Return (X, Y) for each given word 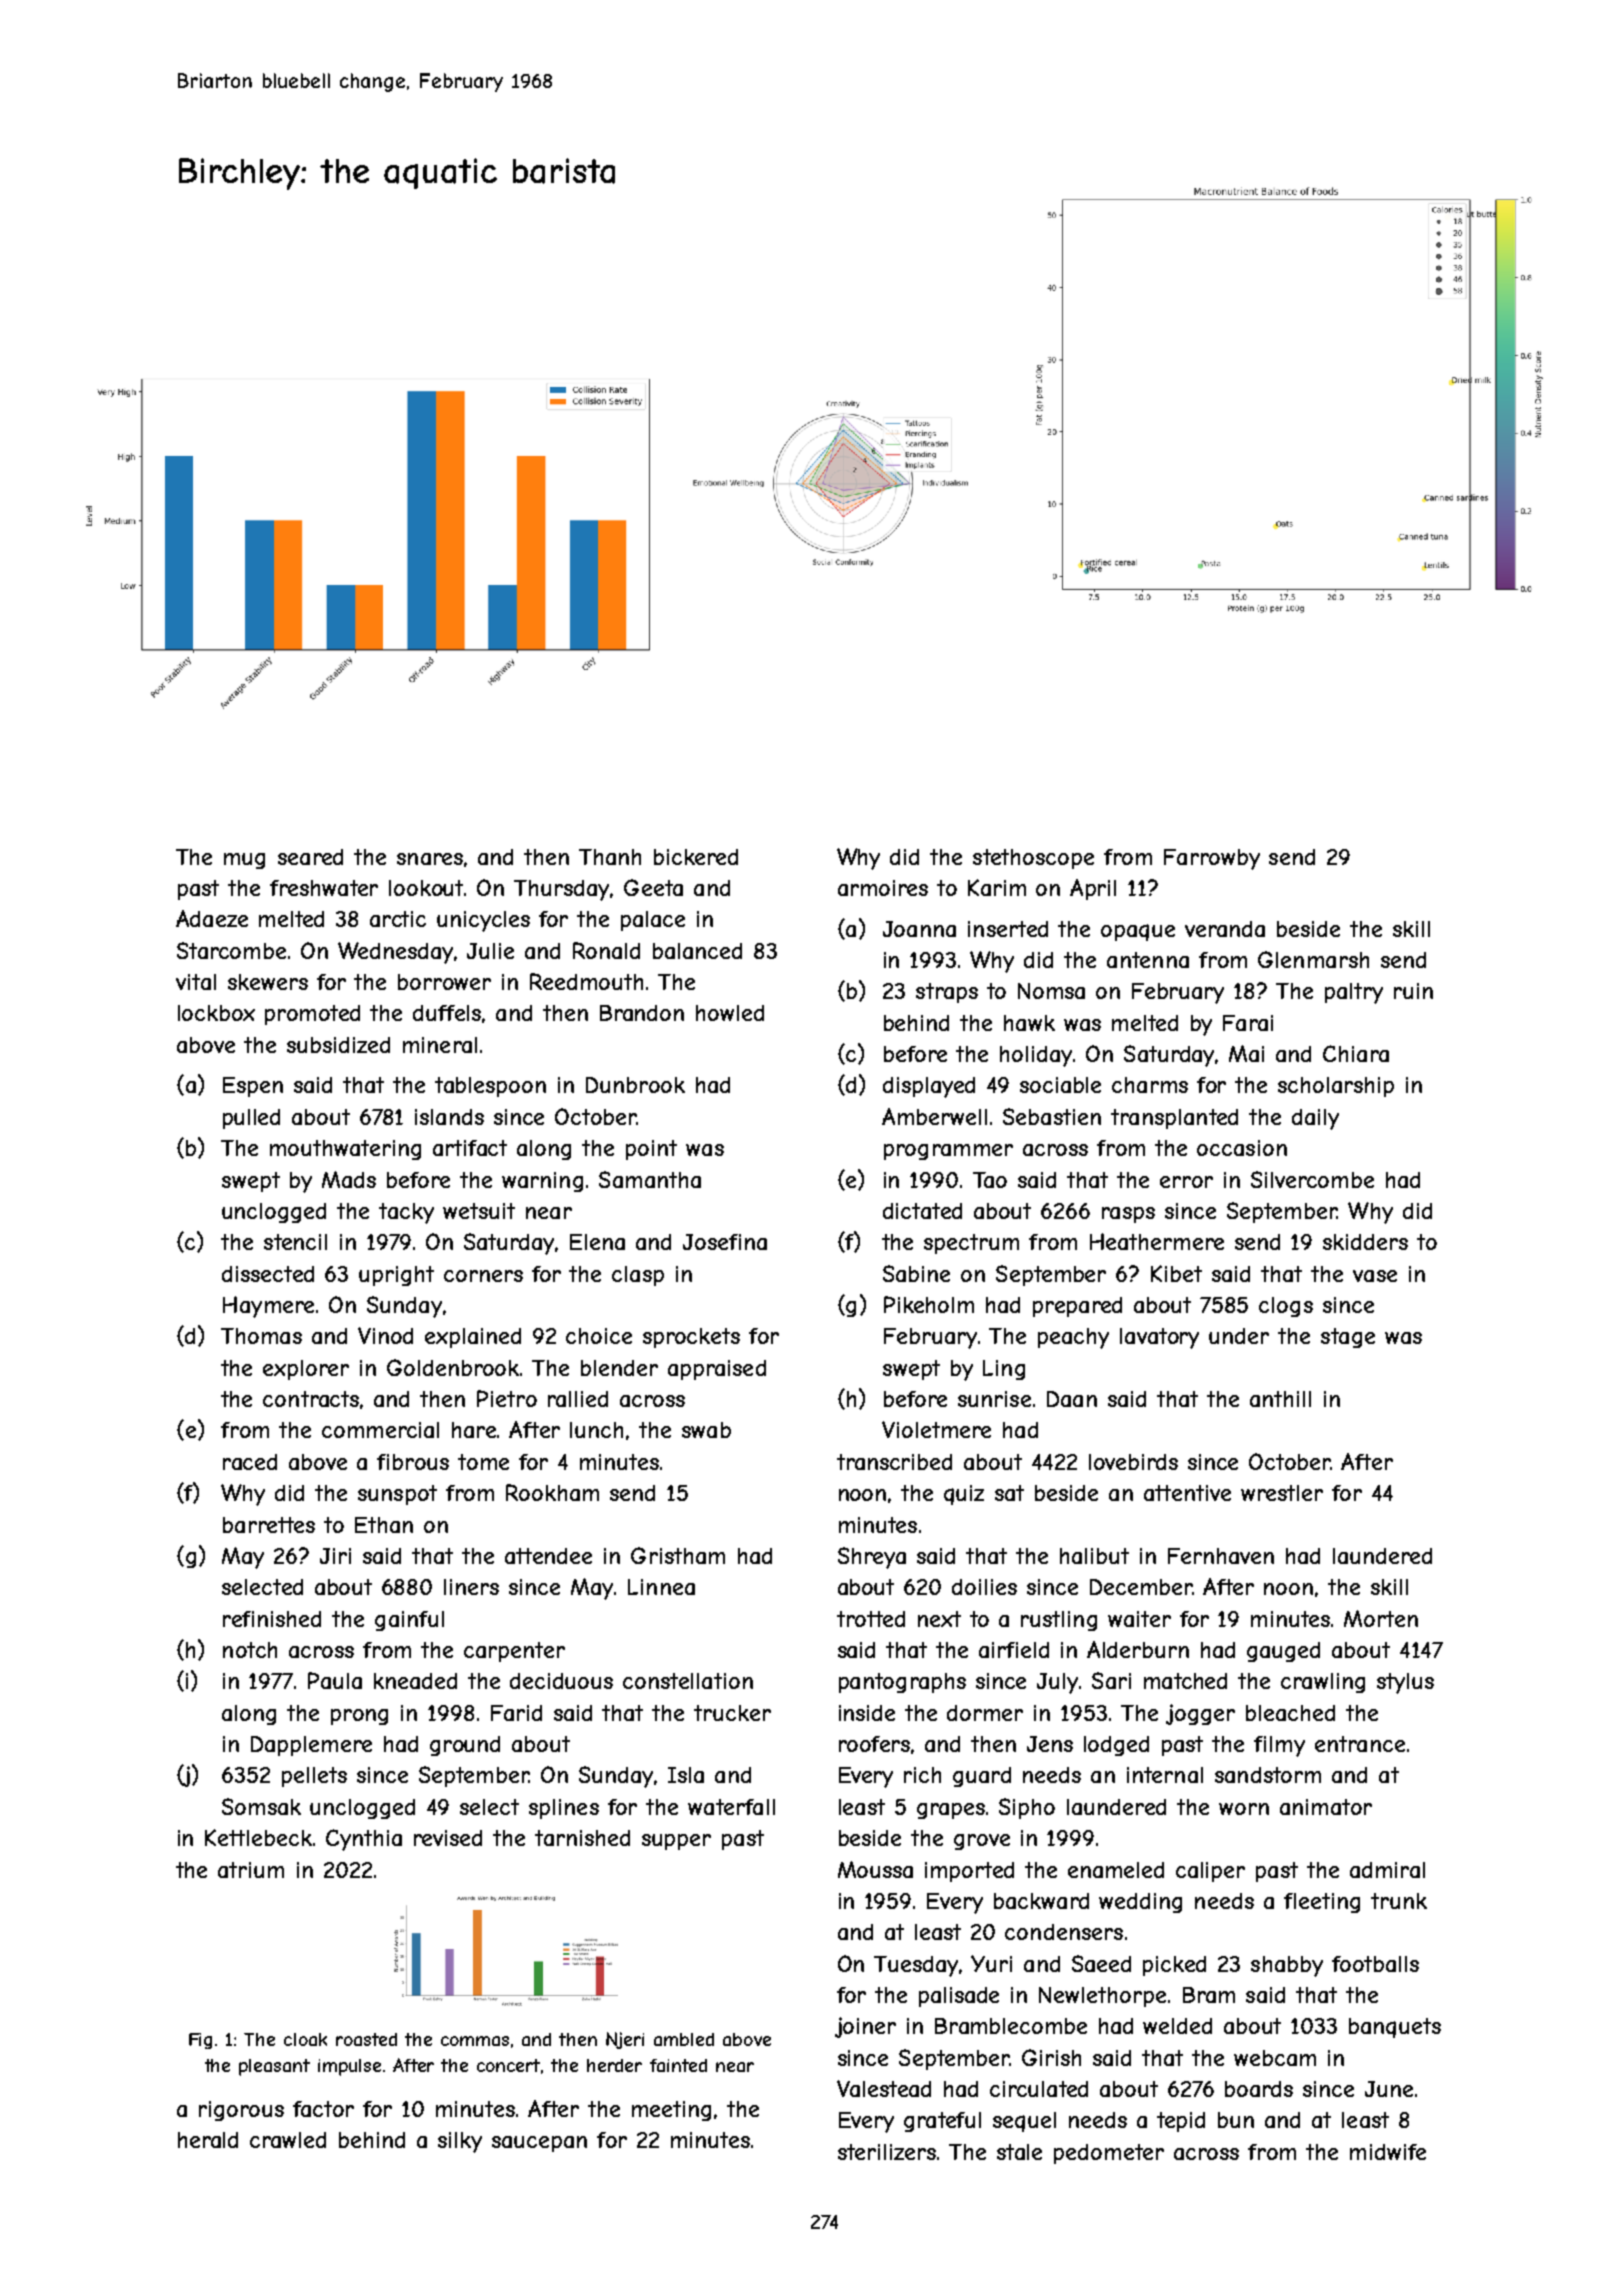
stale (1019, 2152)
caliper (1210, 1872)
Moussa (875, 1869)
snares (430, 859)
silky (460, 2142)
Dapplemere (311, 1746)
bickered (696, 857)
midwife (1388, 2152)
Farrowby (1212, 859)
